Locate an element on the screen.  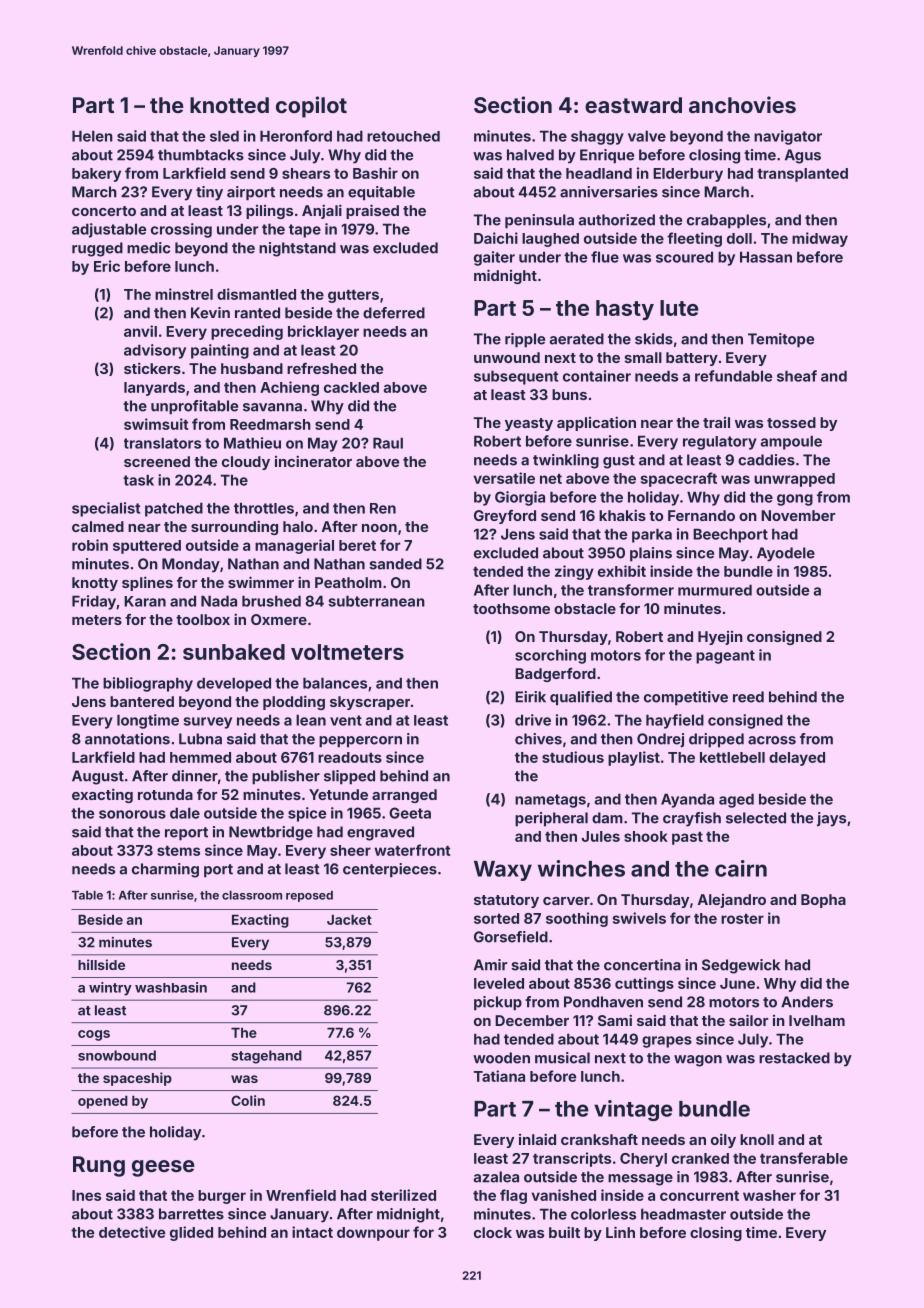
studious is located at coordinates (573, 757).
